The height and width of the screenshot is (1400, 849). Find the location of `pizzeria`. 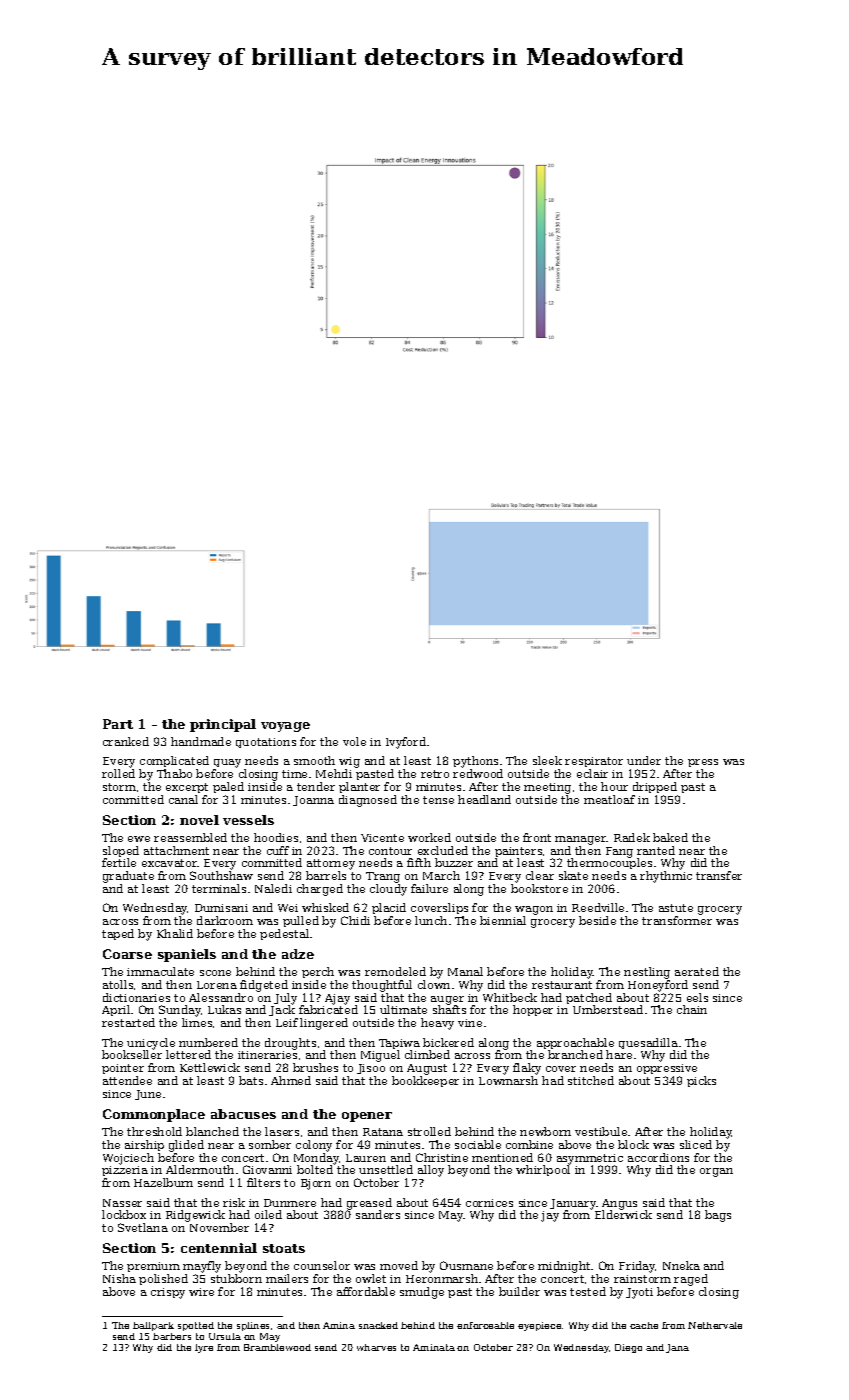

pizzeria is located at coordinates (125, 1171).
